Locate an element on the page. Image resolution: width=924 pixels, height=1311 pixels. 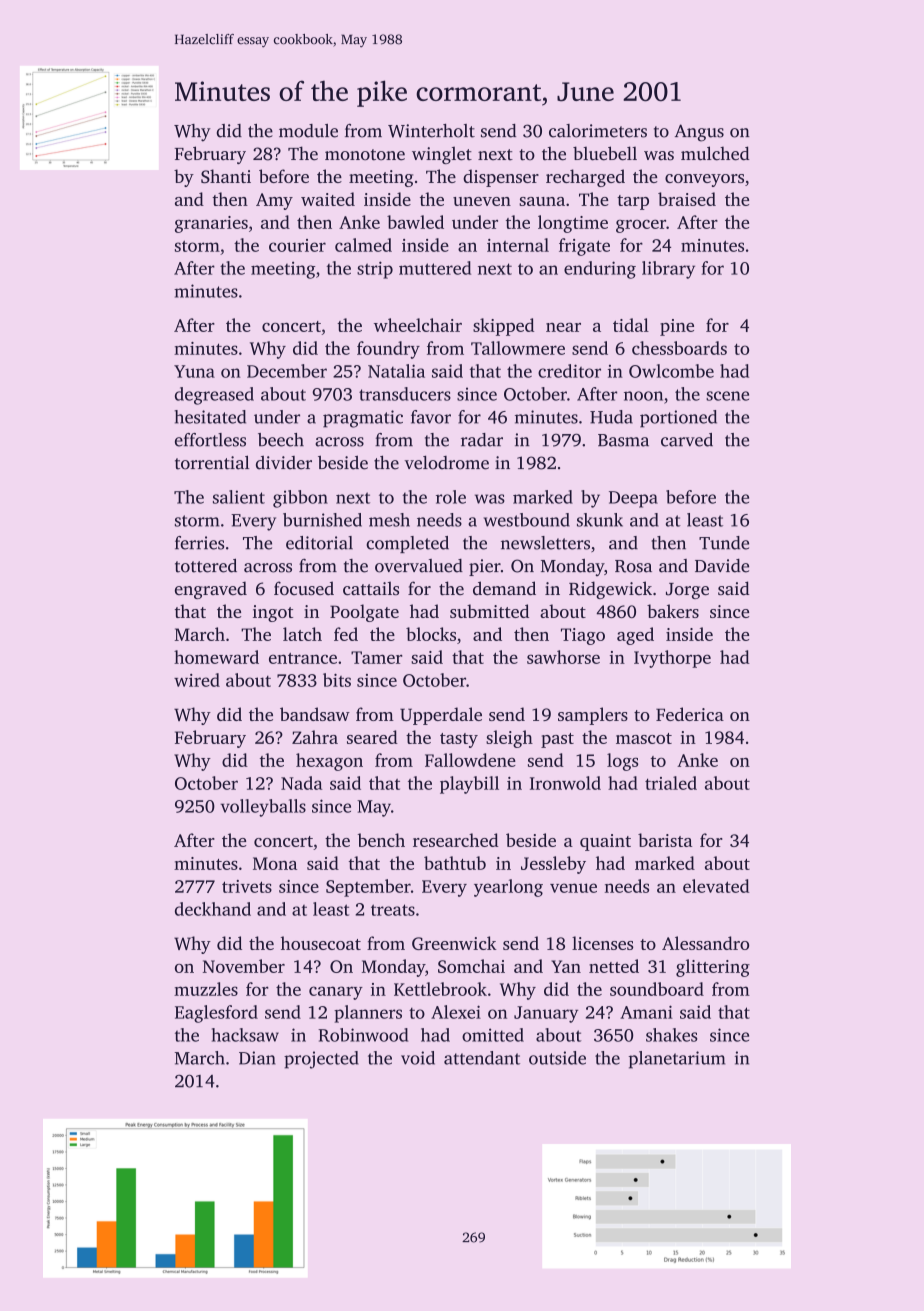
carved is located at coordinates (687, 440).
